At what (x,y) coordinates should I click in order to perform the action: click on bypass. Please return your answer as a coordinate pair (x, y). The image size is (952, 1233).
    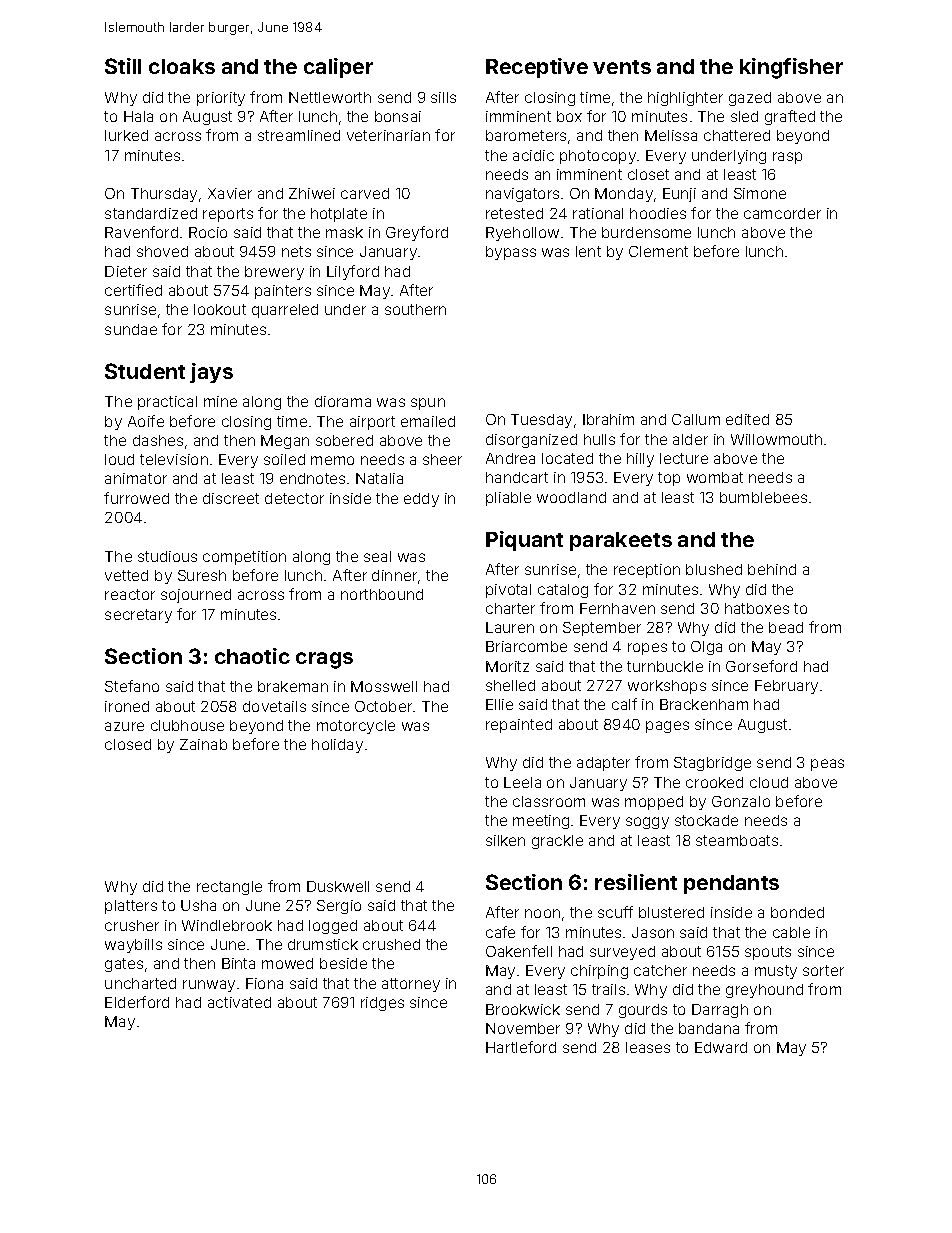
    Looking at the image, I should click on (511, 253).
